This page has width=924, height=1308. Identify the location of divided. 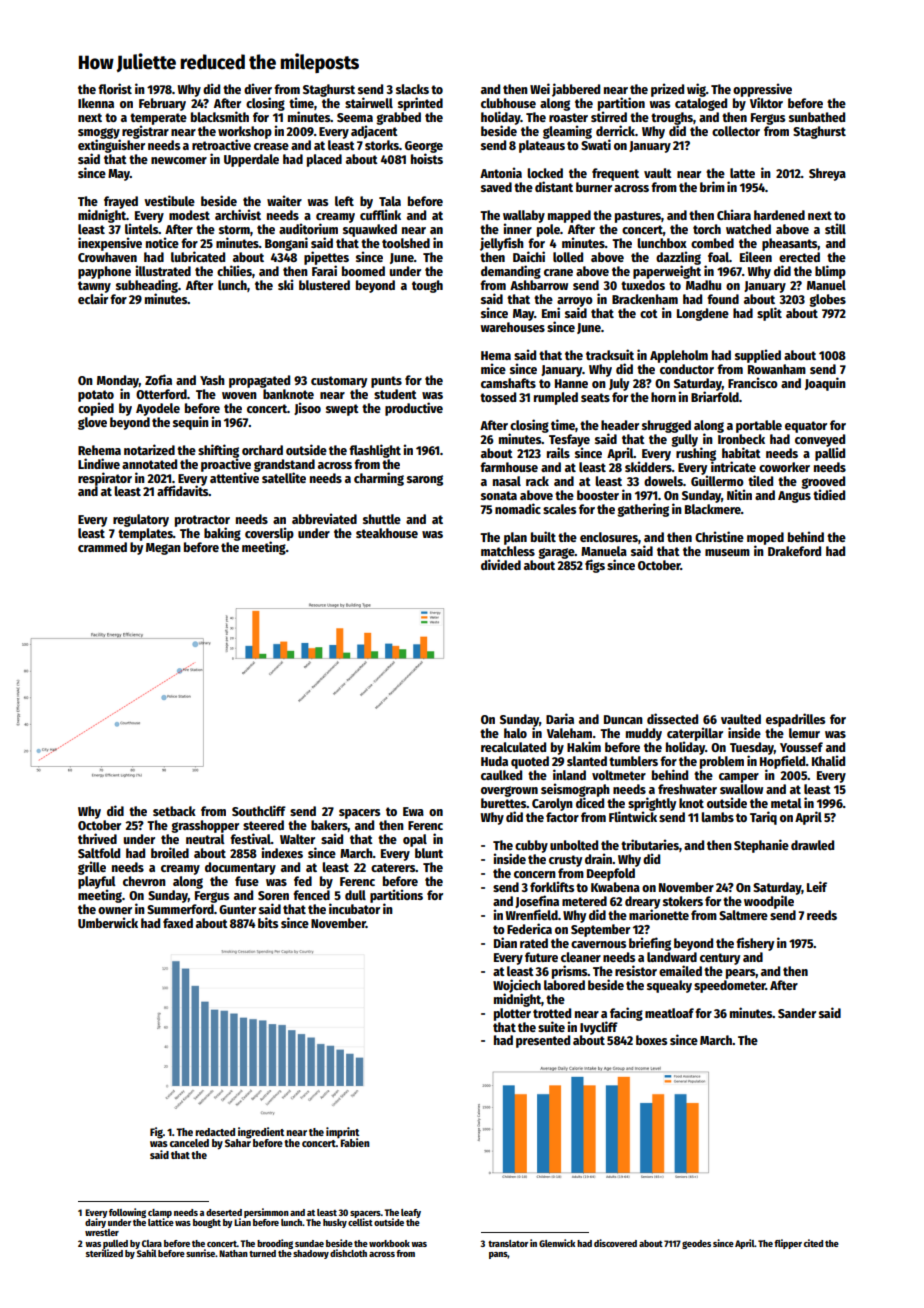
(501, 564).
